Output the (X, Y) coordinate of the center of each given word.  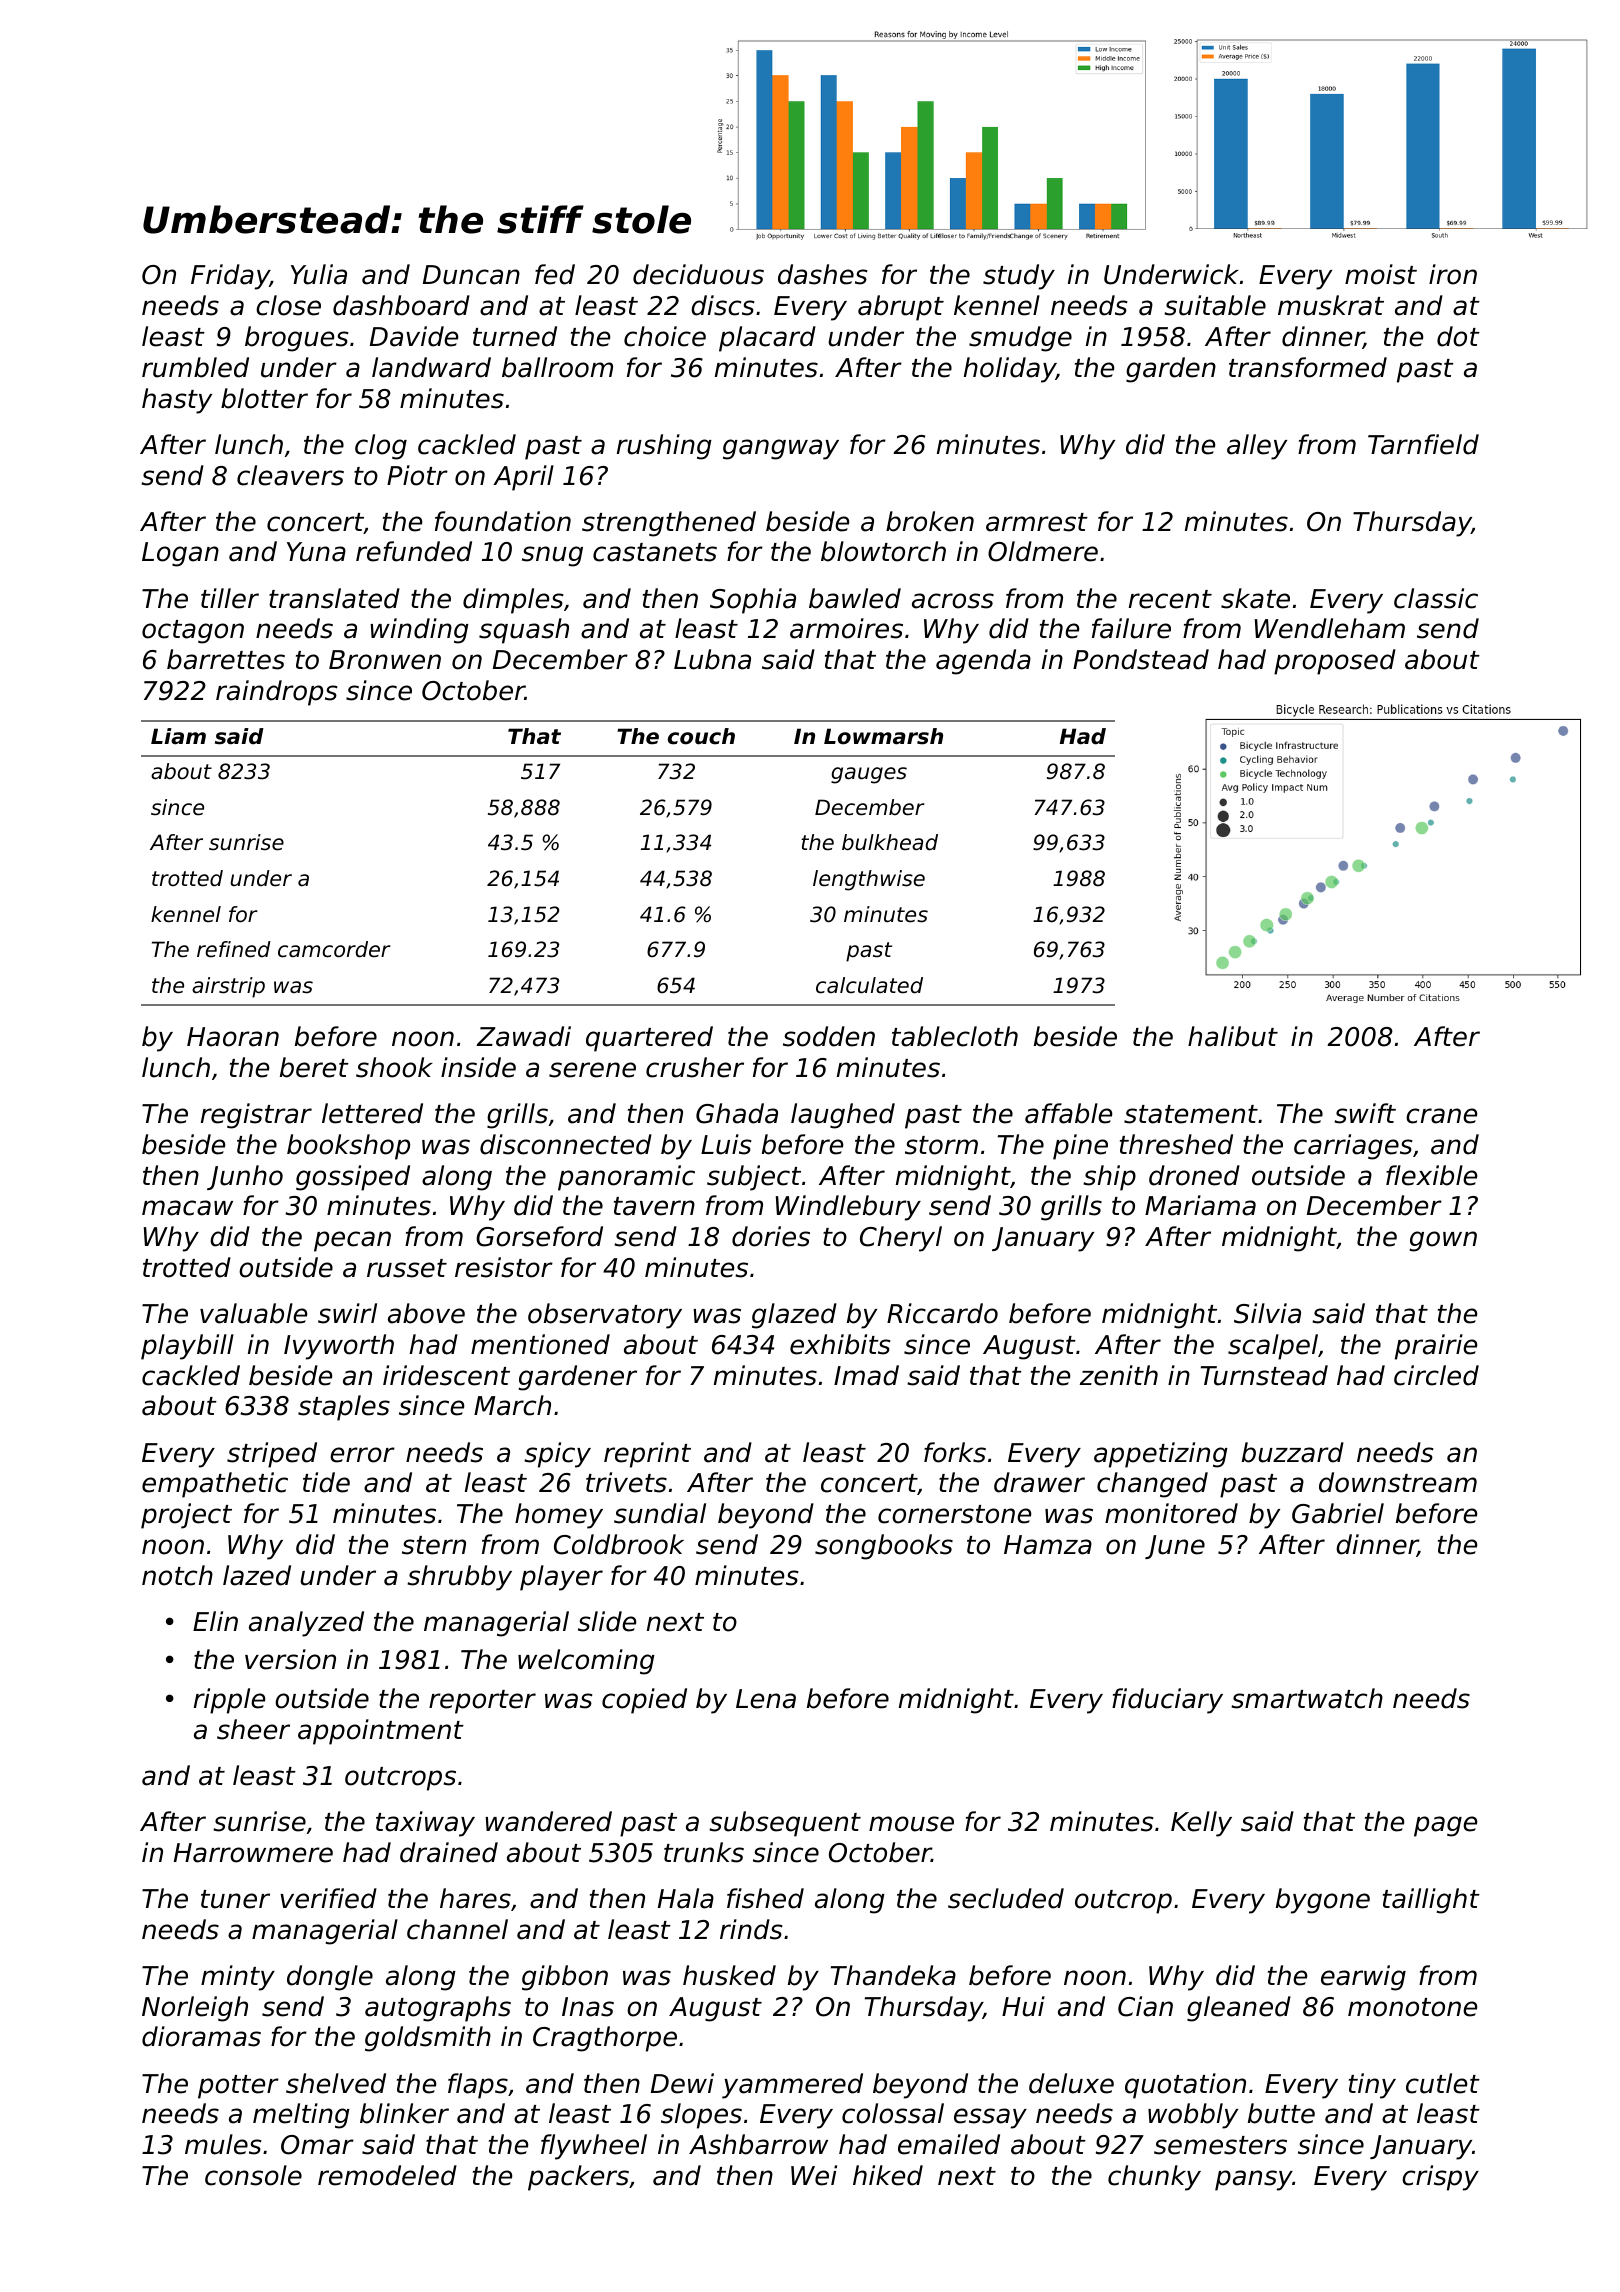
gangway (781, 449)
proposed (1335, 662)
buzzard (1293, 1452)
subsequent (785, 1824)
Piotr (417, 475)
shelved (336, 2083)
